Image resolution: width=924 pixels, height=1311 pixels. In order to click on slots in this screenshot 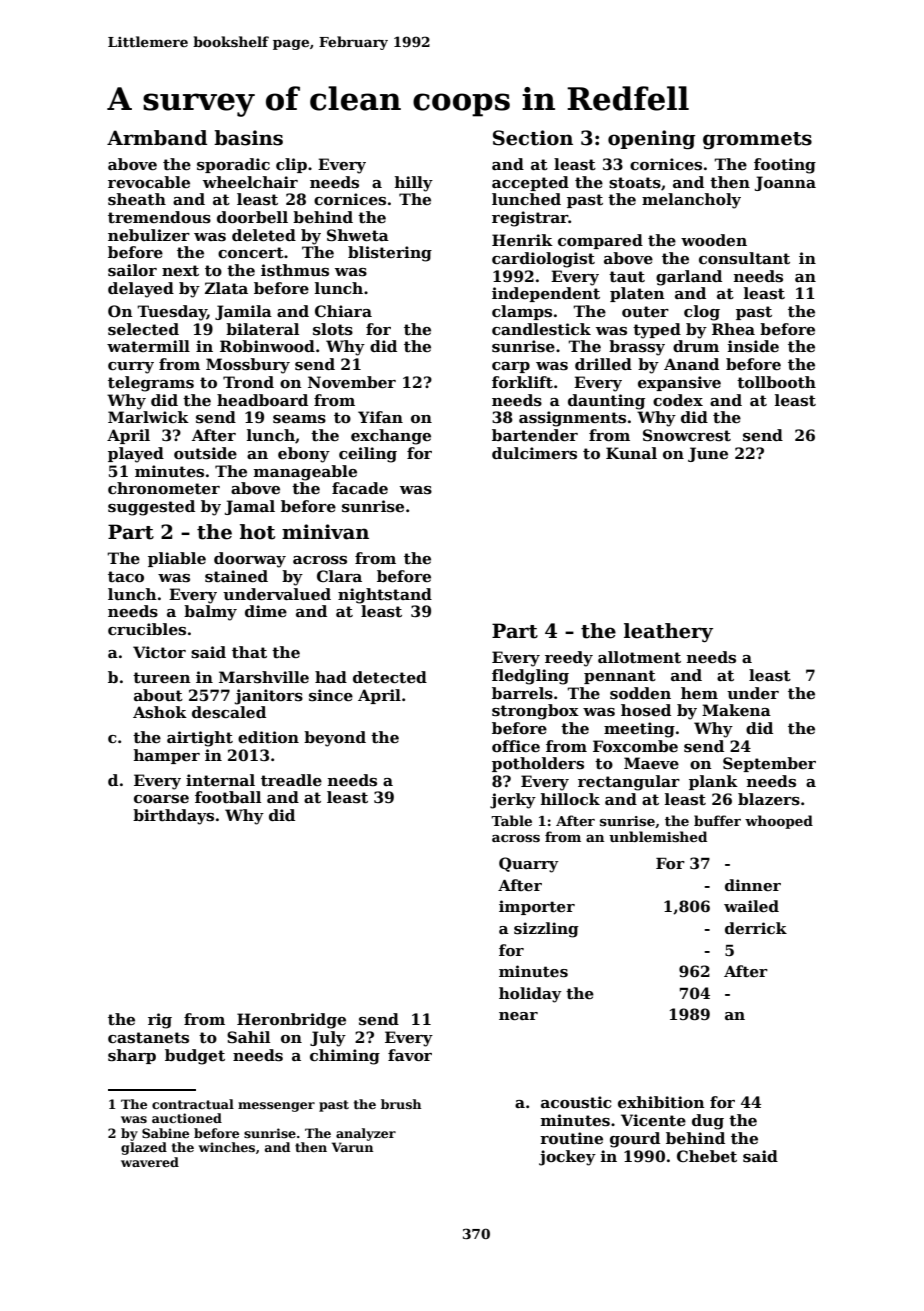, I will do `click(333, 329)`.
